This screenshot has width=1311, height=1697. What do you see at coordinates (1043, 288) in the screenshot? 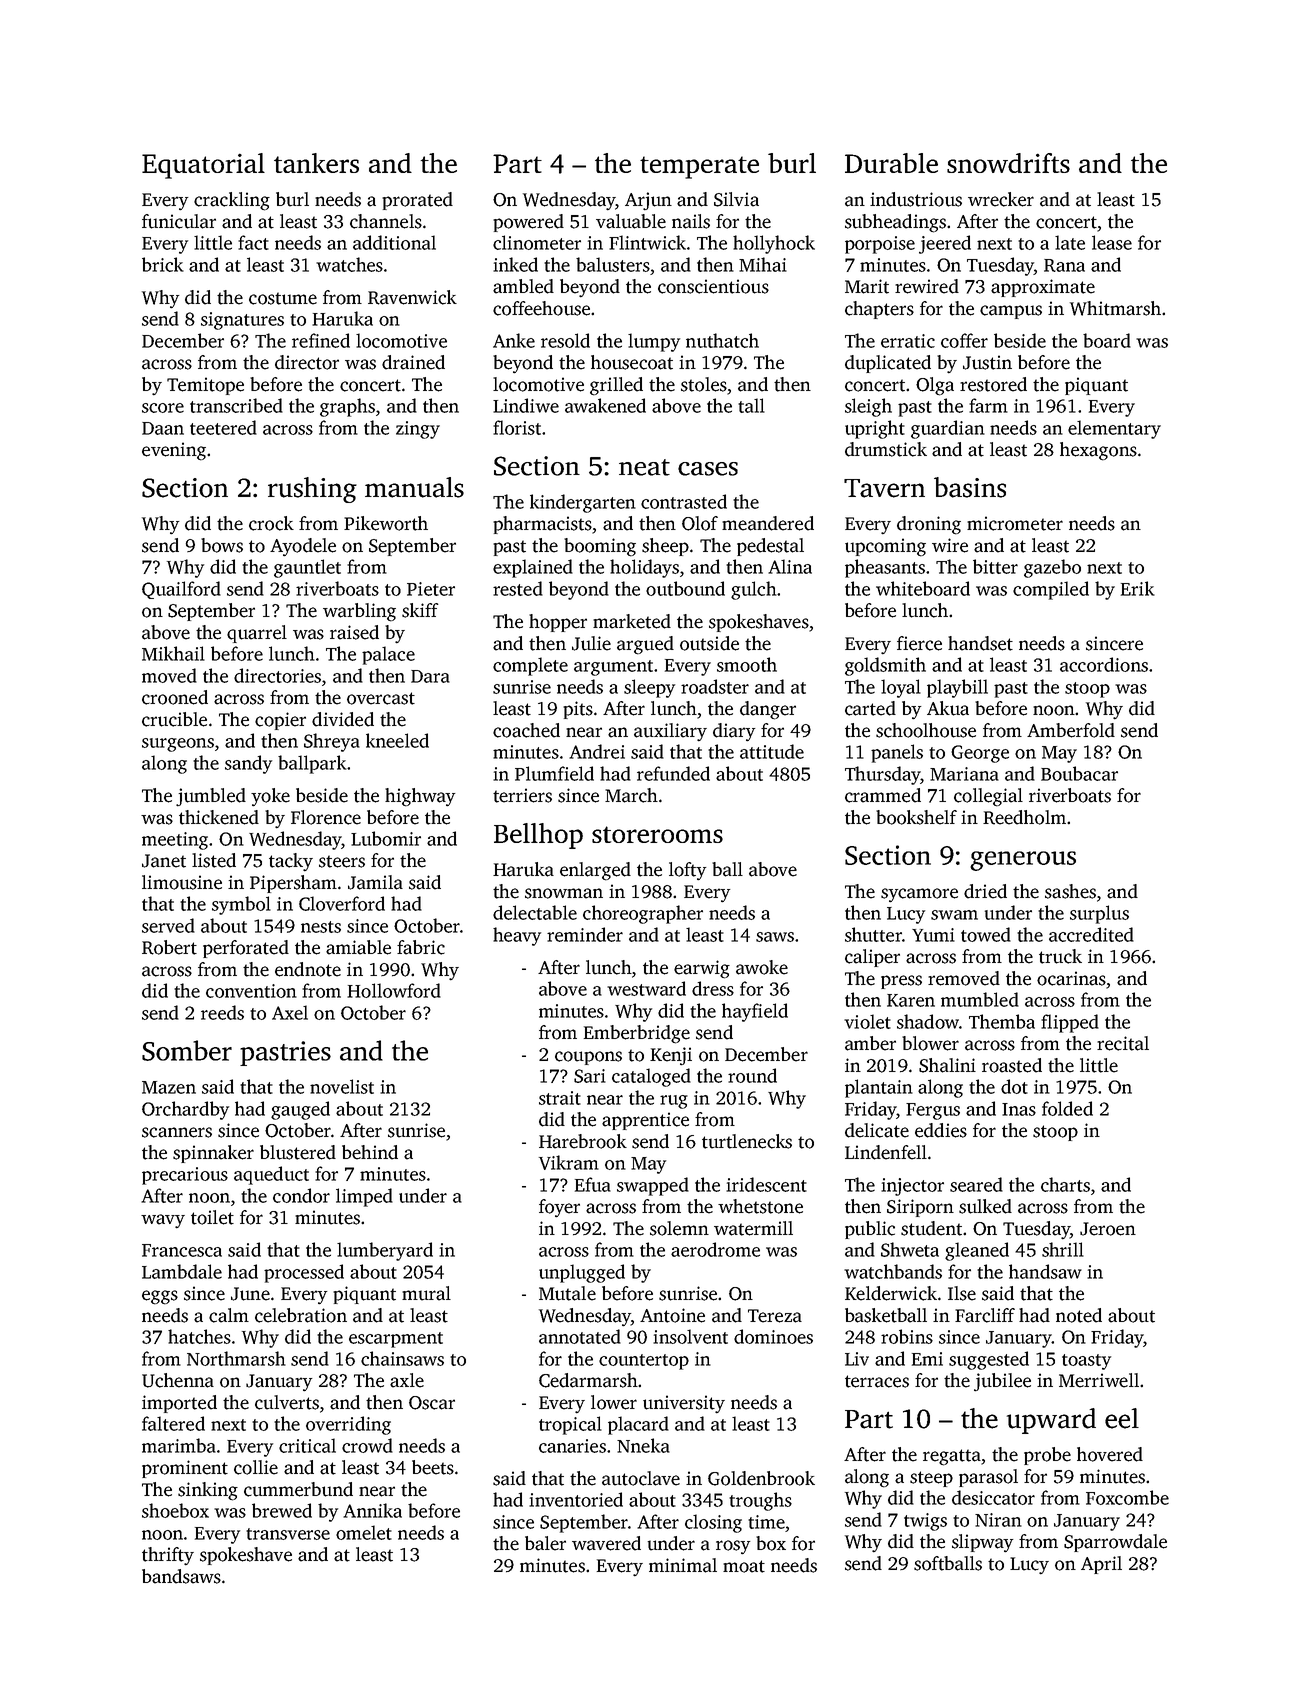
I see `approximate` at bounding box center [1043, 288].
